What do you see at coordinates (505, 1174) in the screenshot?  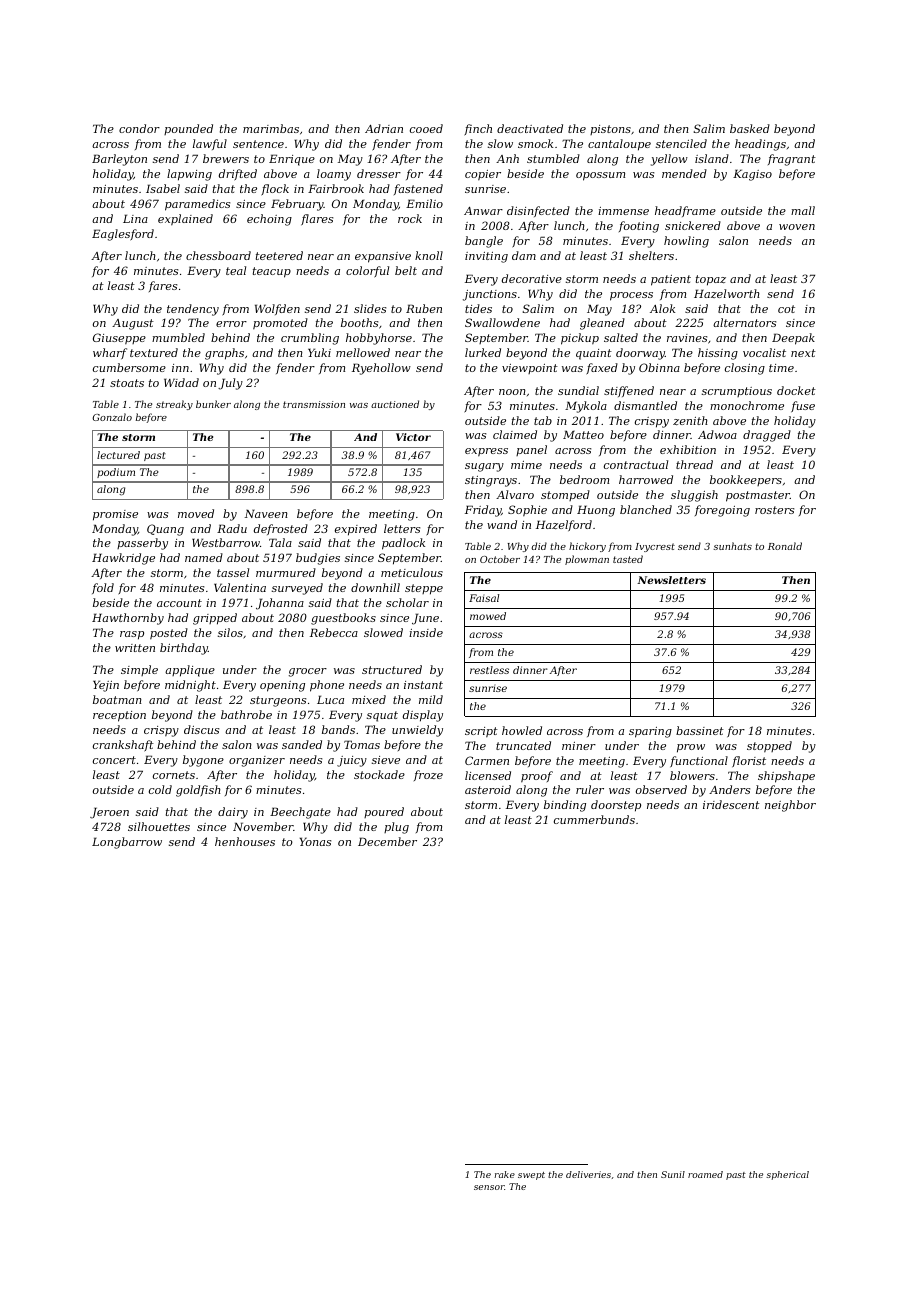 I see `rake` at bounding box center [505, 1174].
